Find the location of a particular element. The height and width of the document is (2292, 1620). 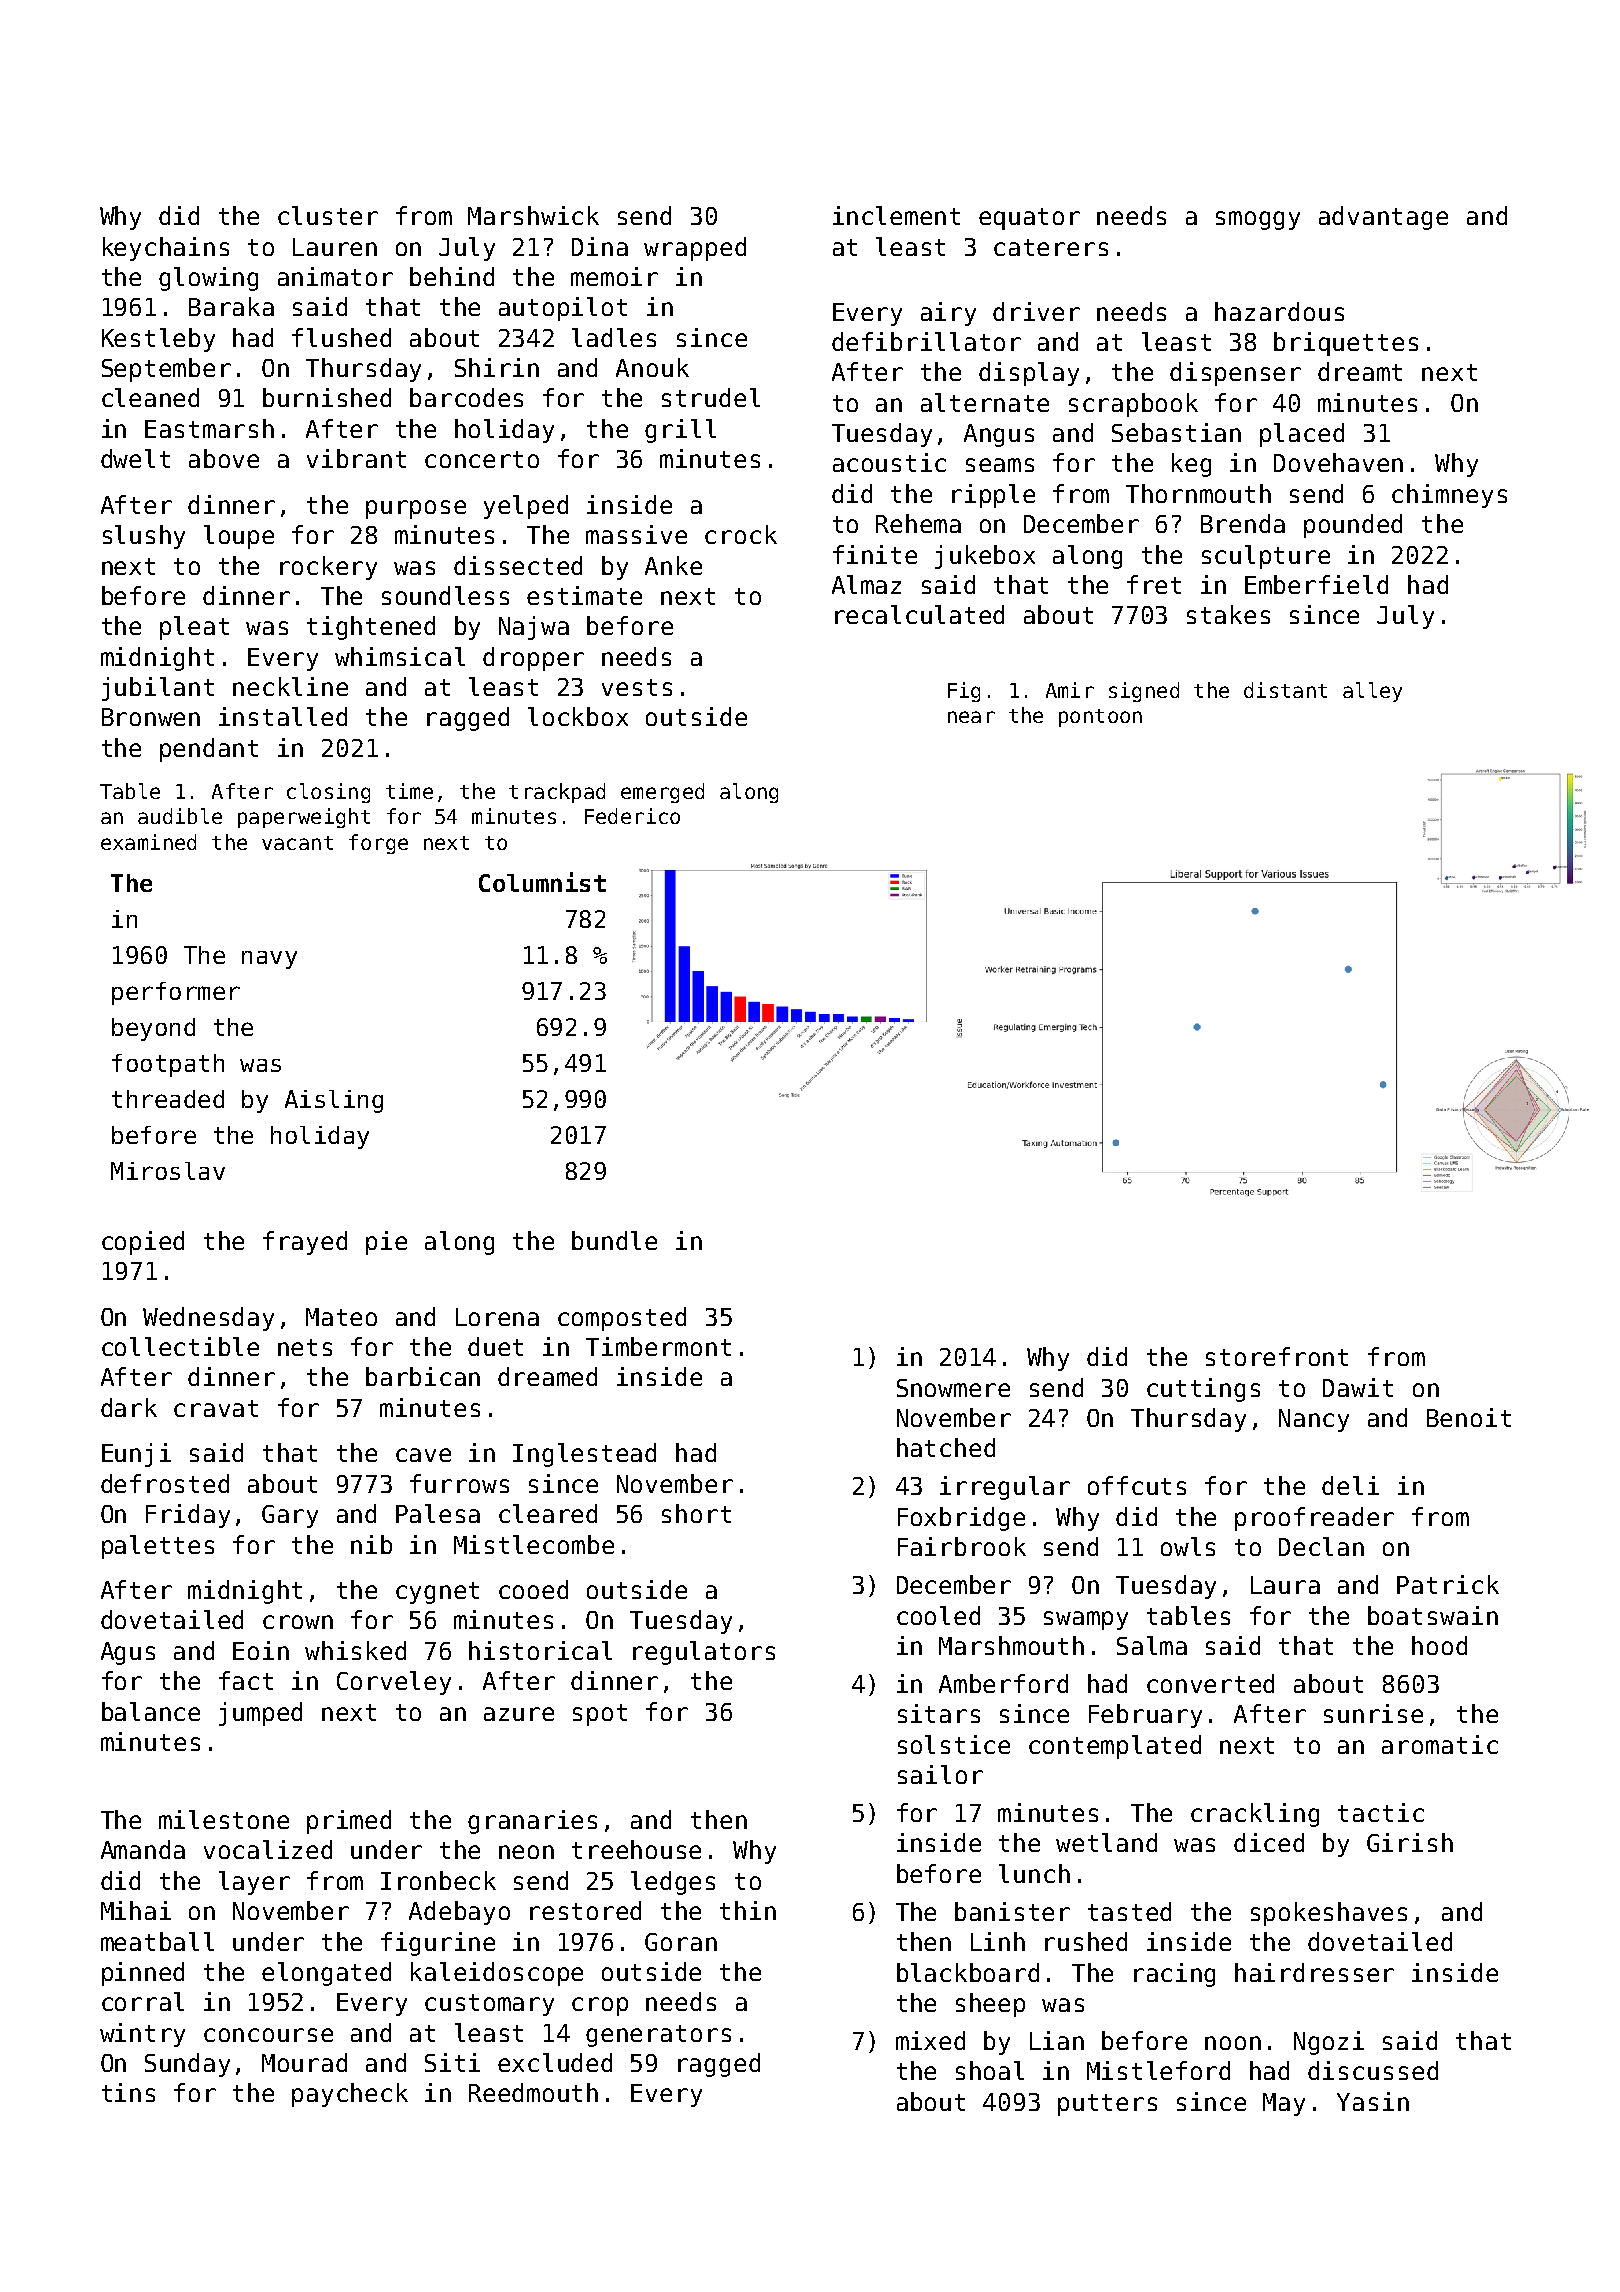

Emberfield is located at coordinates (1316, 584).
